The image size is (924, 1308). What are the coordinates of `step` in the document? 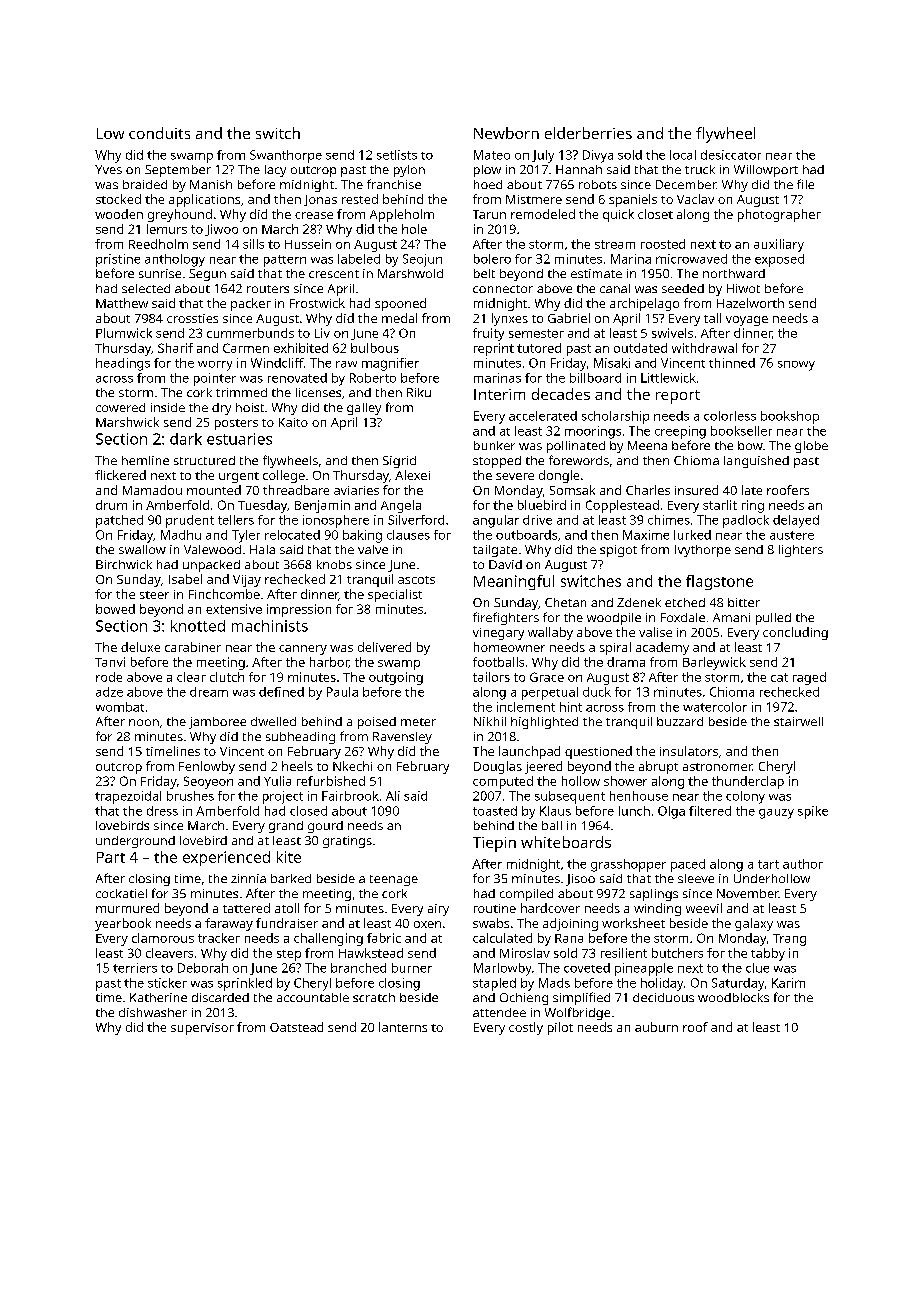 It's located at (289, 955).
